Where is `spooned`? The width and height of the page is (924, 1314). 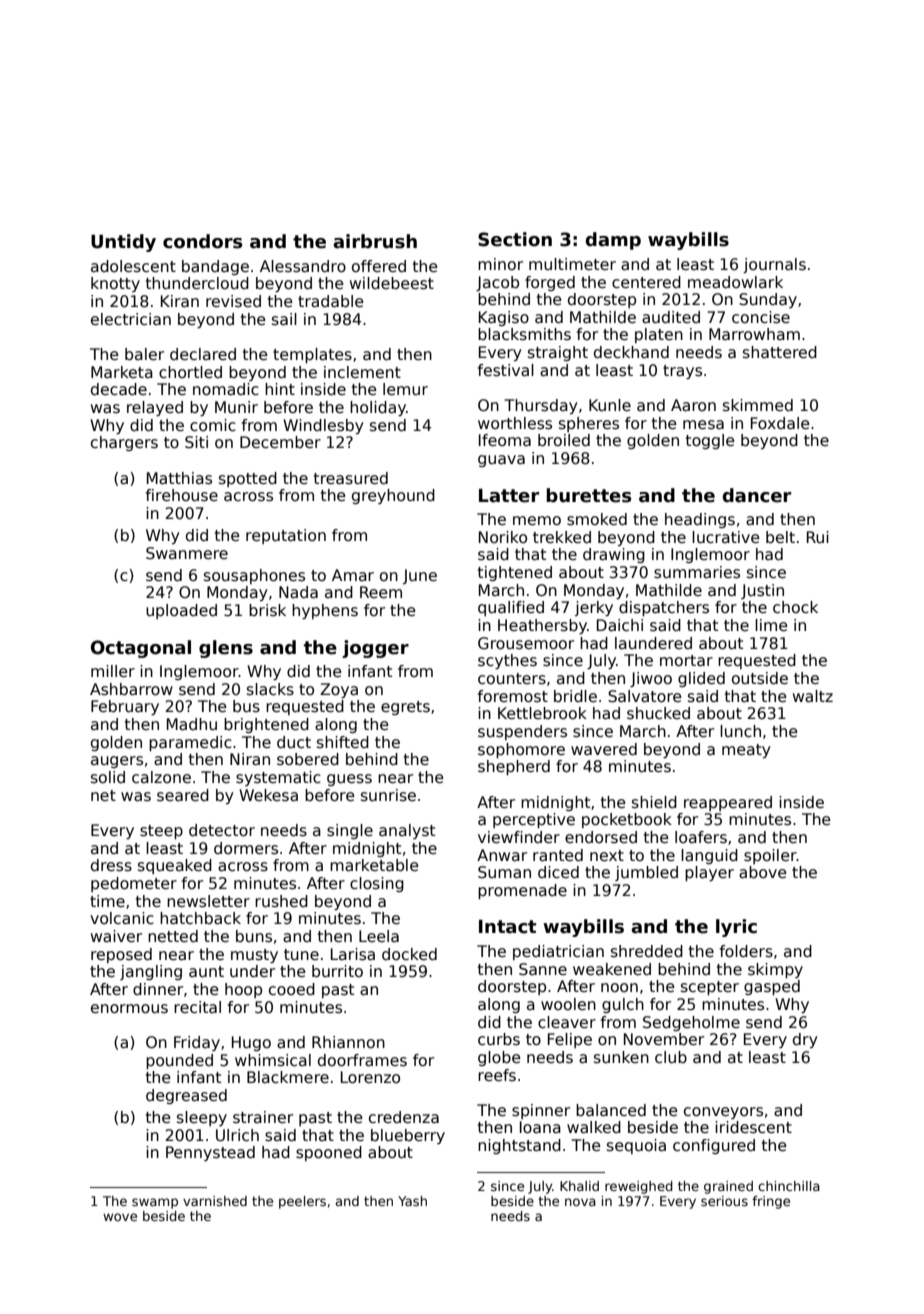
spooned is located at coordinates (329, 1153).
